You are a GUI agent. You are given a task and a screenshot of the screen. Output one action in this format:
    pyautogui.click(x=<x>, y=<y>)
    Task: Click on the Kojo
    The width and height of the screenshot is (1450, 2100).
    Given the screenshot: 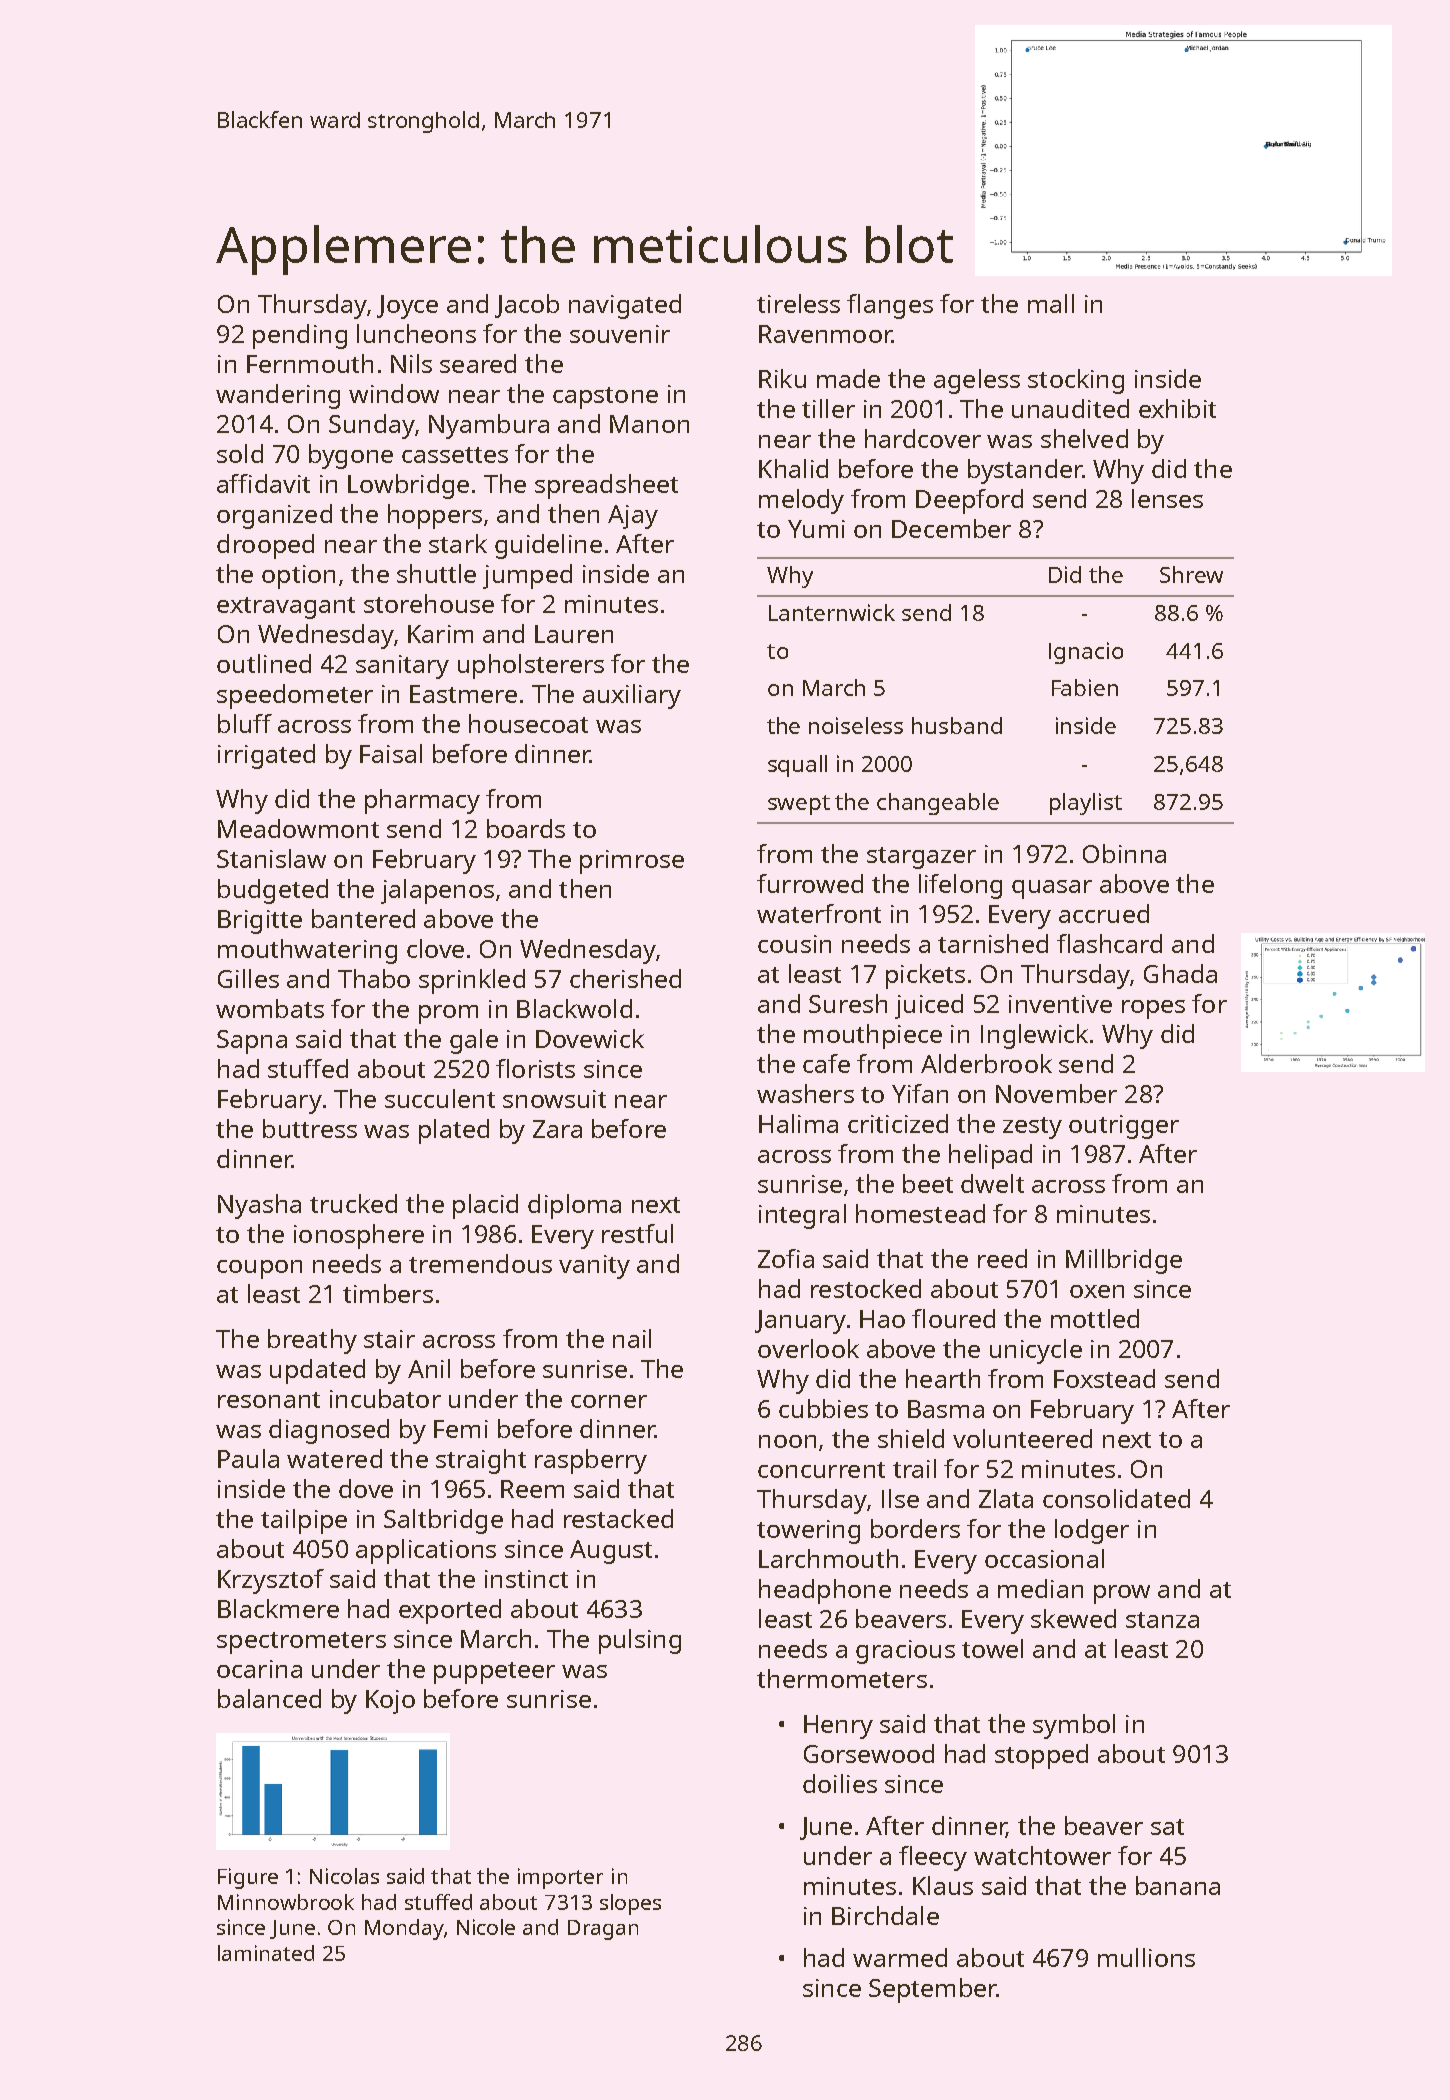 What is the action you would take?
    pyautogui.click(x=390, y=1702)
